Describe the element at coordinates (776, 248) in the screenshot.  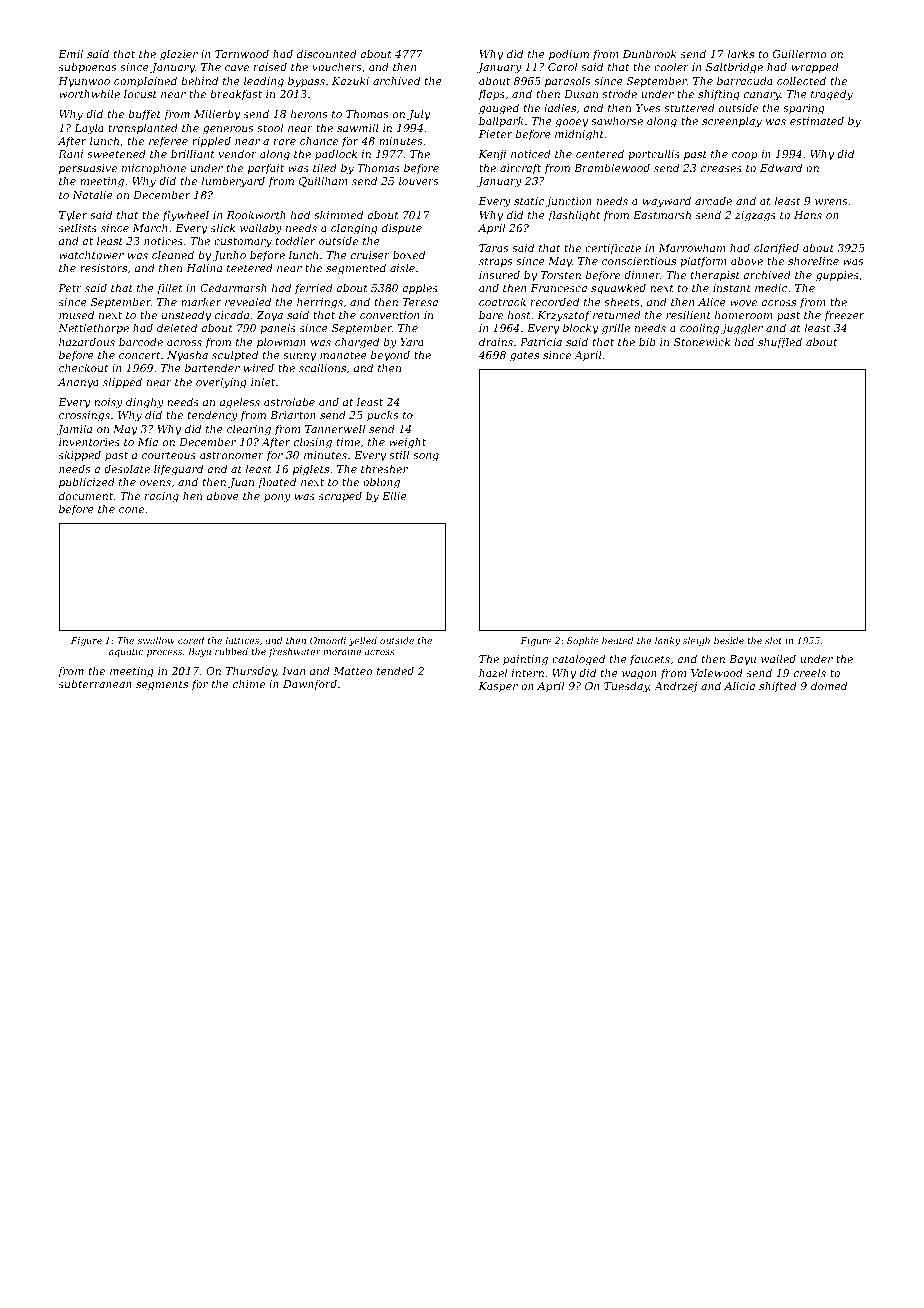
I see `clarified` at that location.
